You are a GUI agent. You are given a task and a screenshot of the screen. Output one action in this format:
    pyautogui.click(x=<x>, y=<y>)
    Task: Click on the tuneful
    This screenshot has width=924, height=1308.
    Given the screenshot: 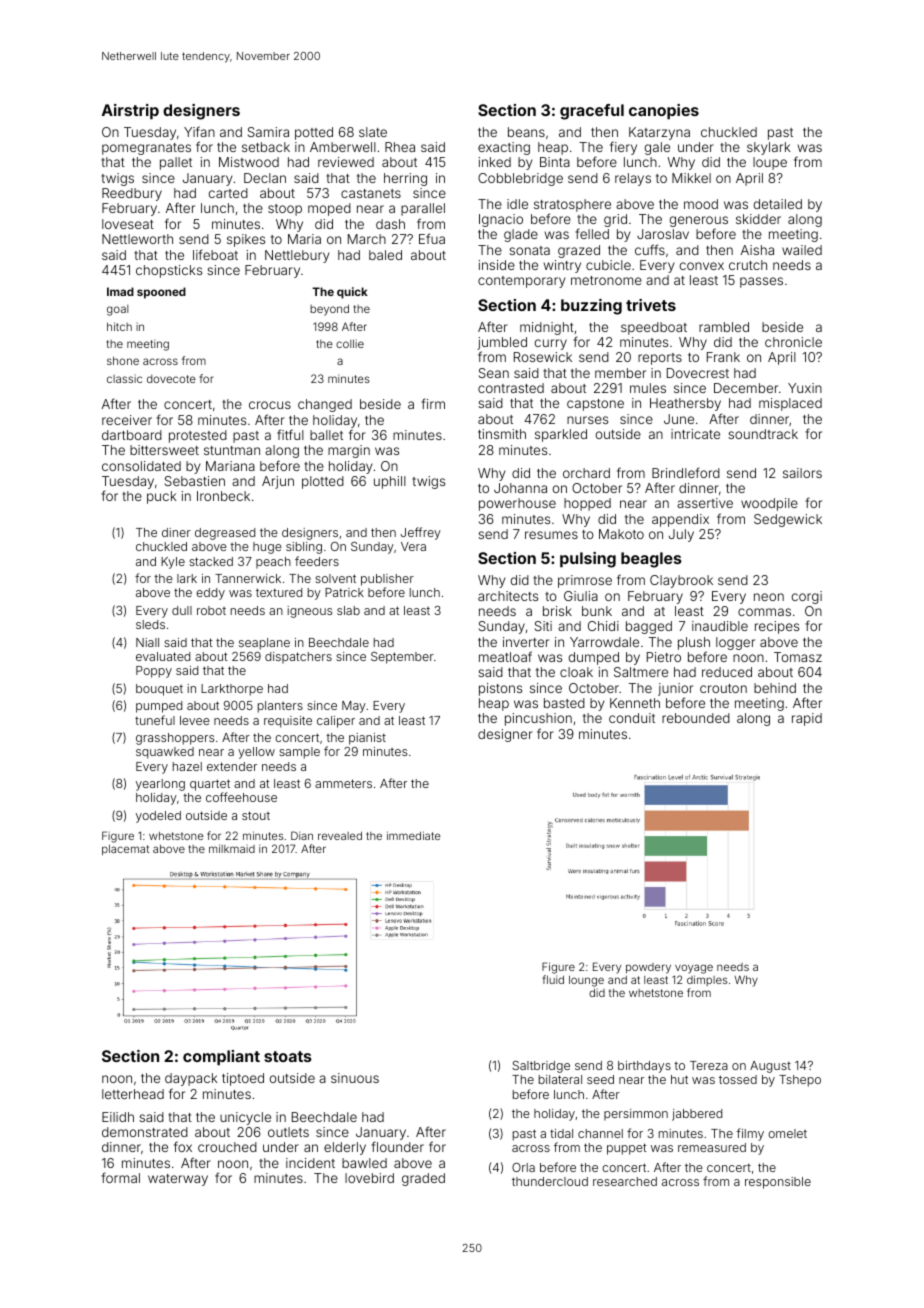 What is the action you would take?
    pyautogui.click(x=155, y=720)
